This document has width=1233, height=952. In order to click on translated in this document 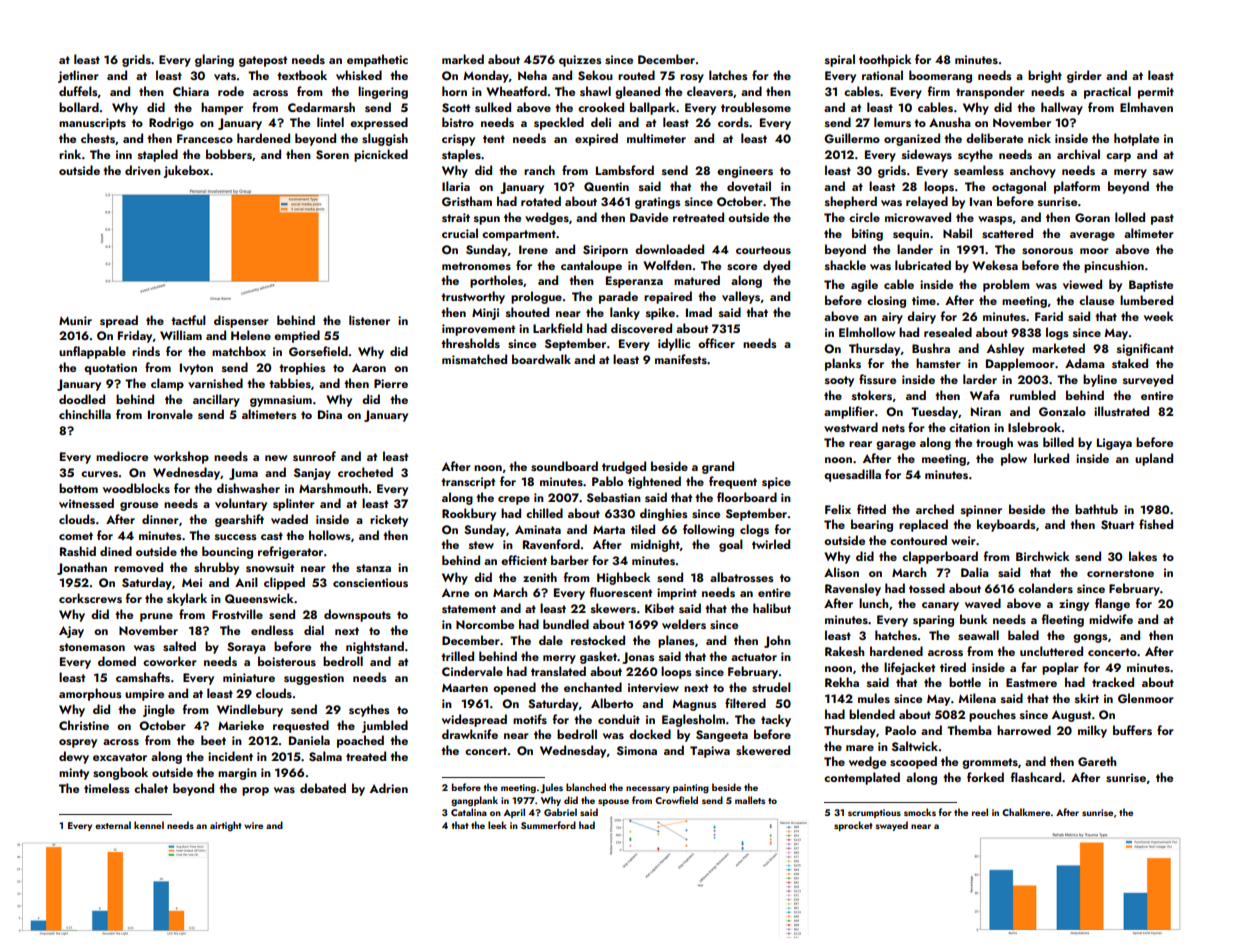, I will do `click(558, 671)`.
